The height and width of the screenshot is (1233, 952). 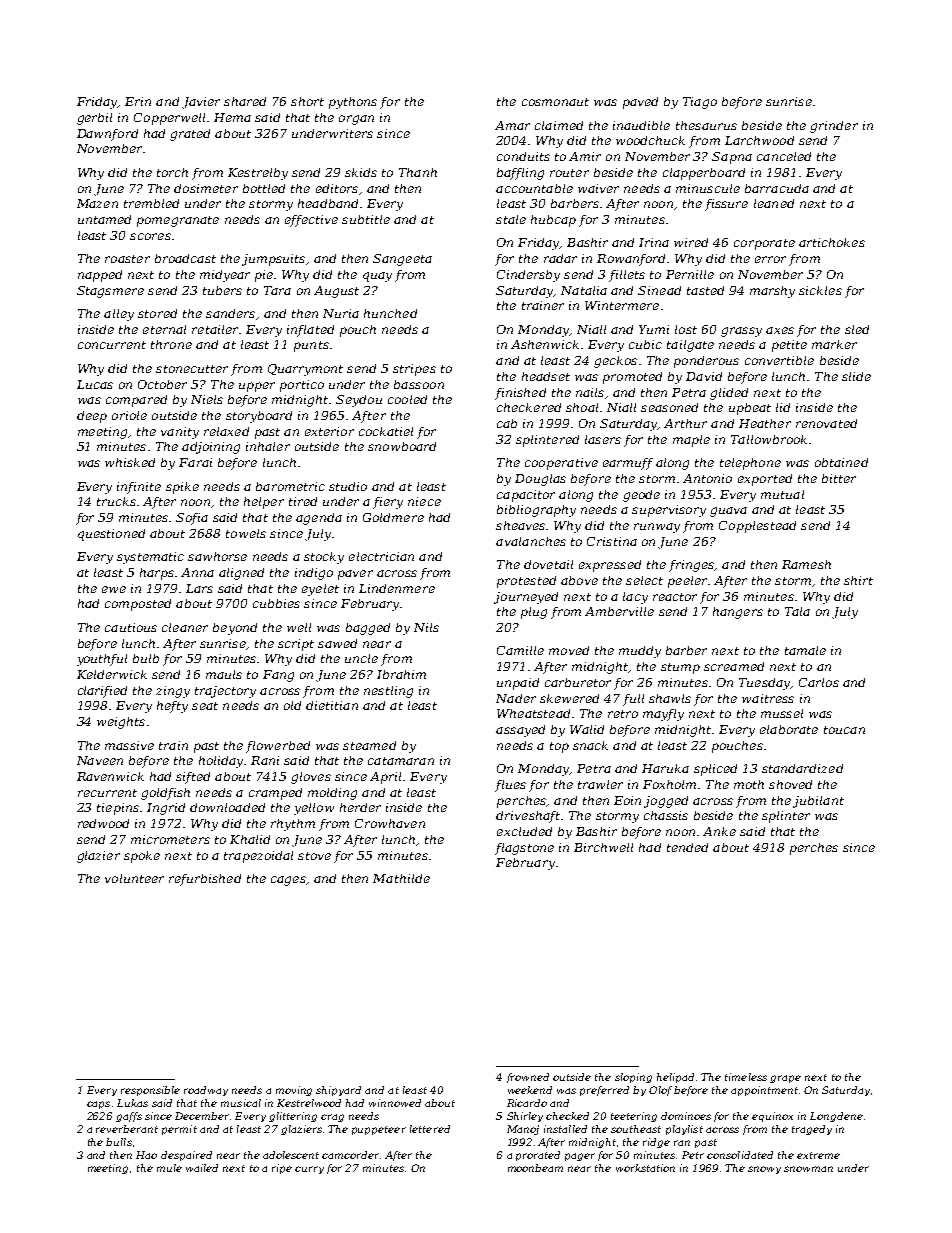 I want to click on untamed, so click(x=104, y=219).
